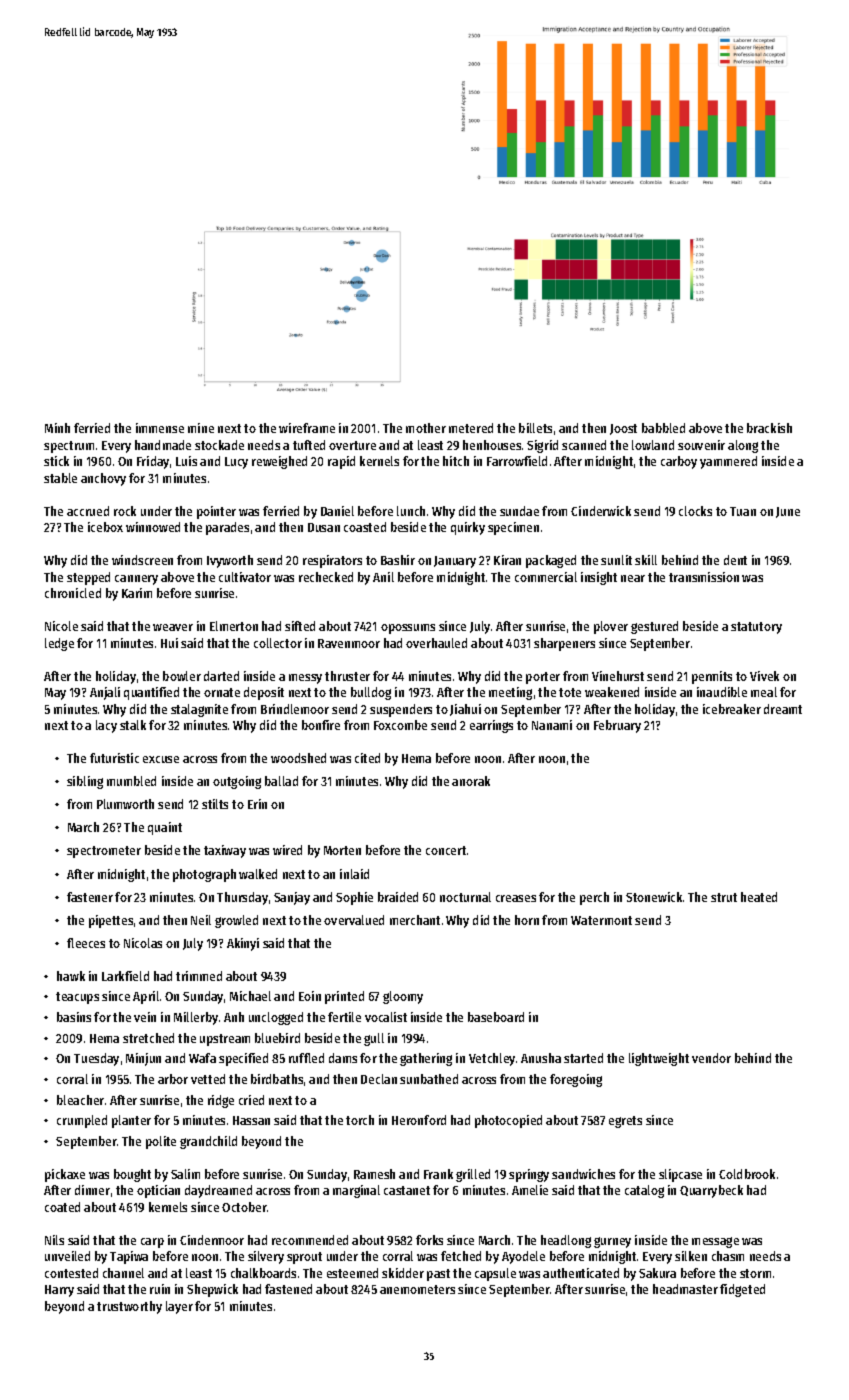  What do you see at coordinates (344, 997) in the page?
I see `printed` at bounding box center [344, 997].
